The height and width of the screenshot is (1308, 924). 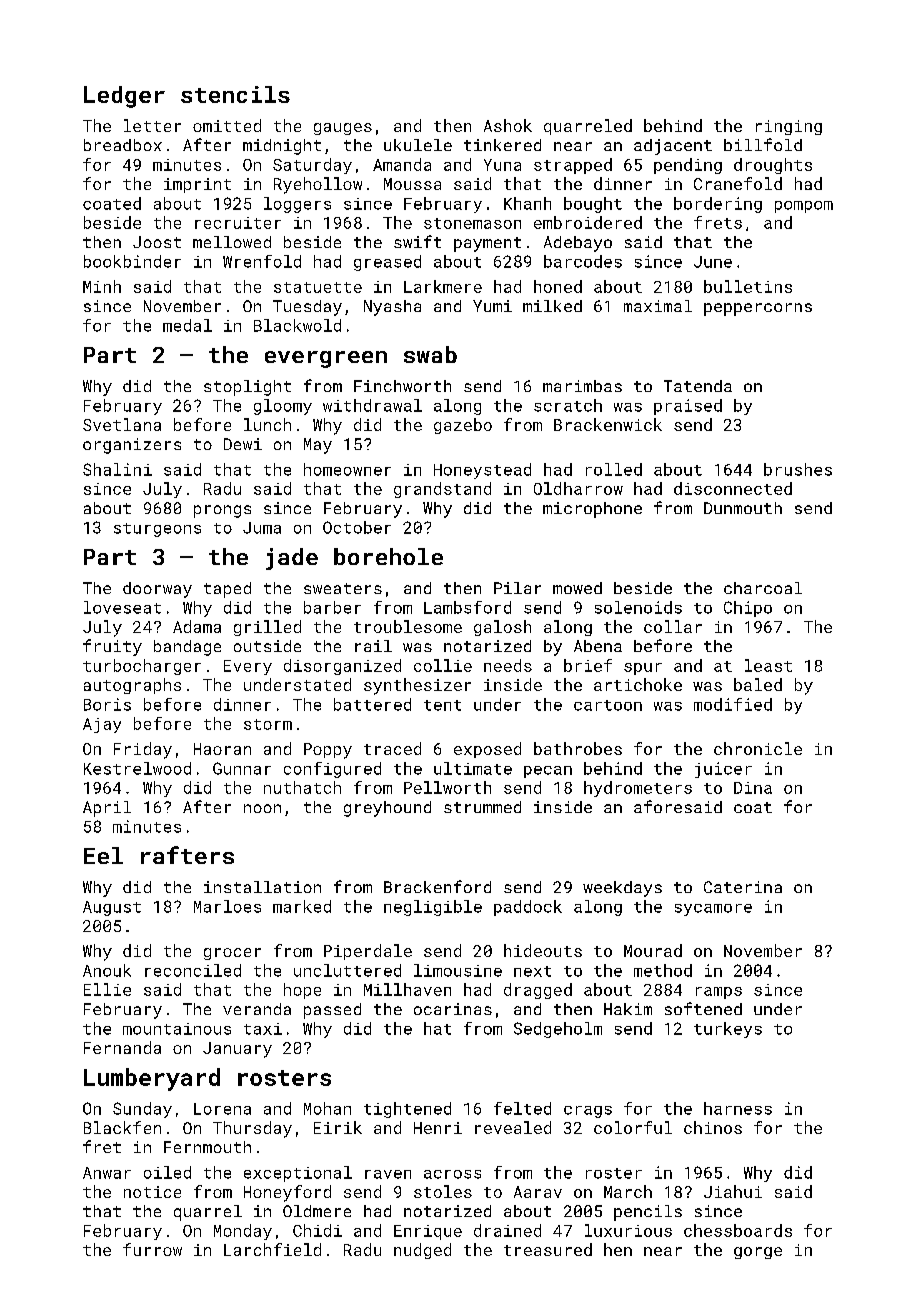 What do you see at coordinates (373, 646) in the screenshot?
I see `rail` at bounding box center [373, 646].
